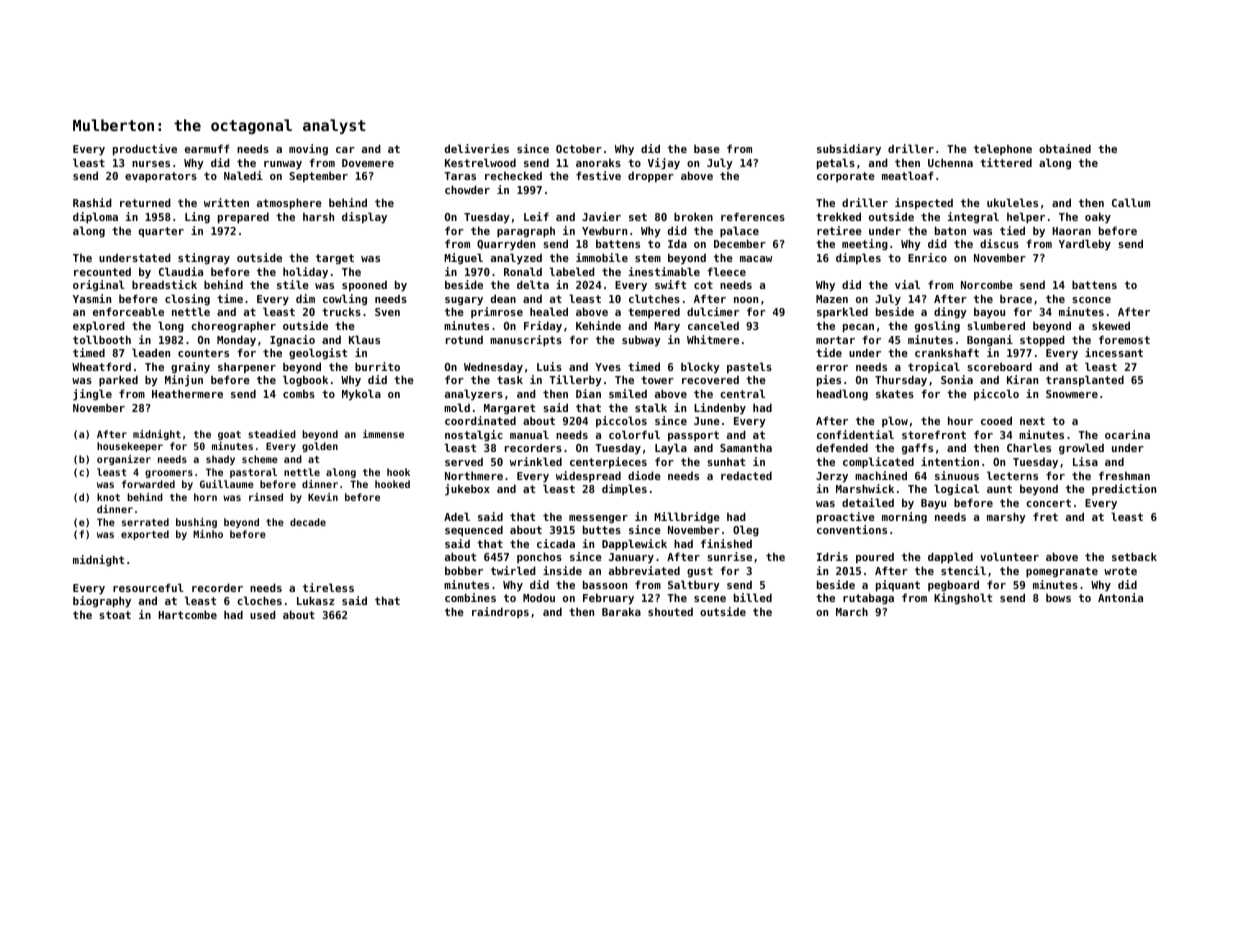 The height and width of the screenshot is (952, 1233). I want to click on Lindenby, so click(720, 408).
